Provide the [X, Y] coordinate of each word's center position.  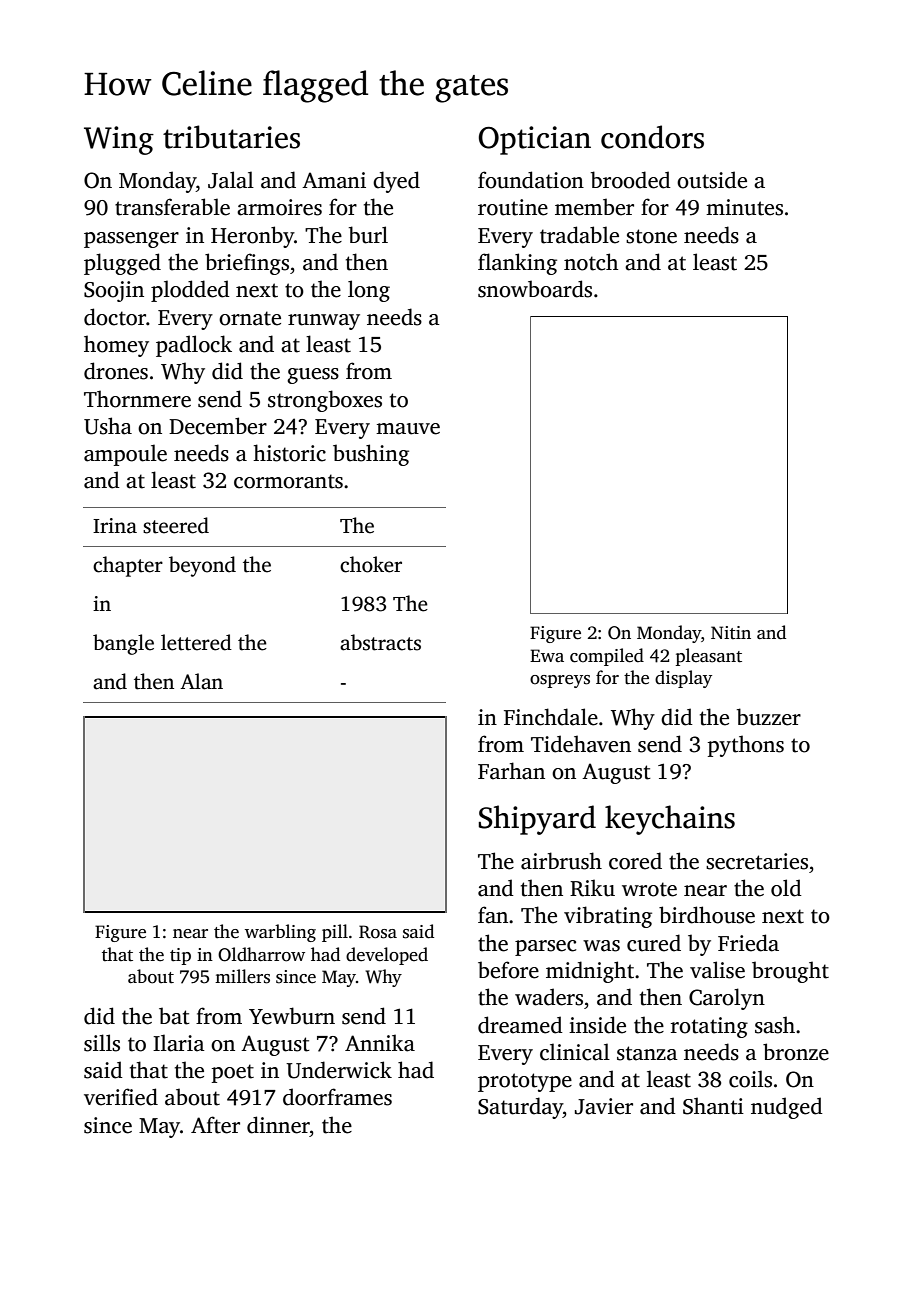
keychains [670, 820]
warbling [280, 933]
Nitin [731, 632]
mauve [408, 429]
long [369, 291]
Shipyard [537, 820]
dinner [278, 1125]
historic [289, 453]
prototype [525, 1082]
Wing [119, 140]
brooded [631, 180]
